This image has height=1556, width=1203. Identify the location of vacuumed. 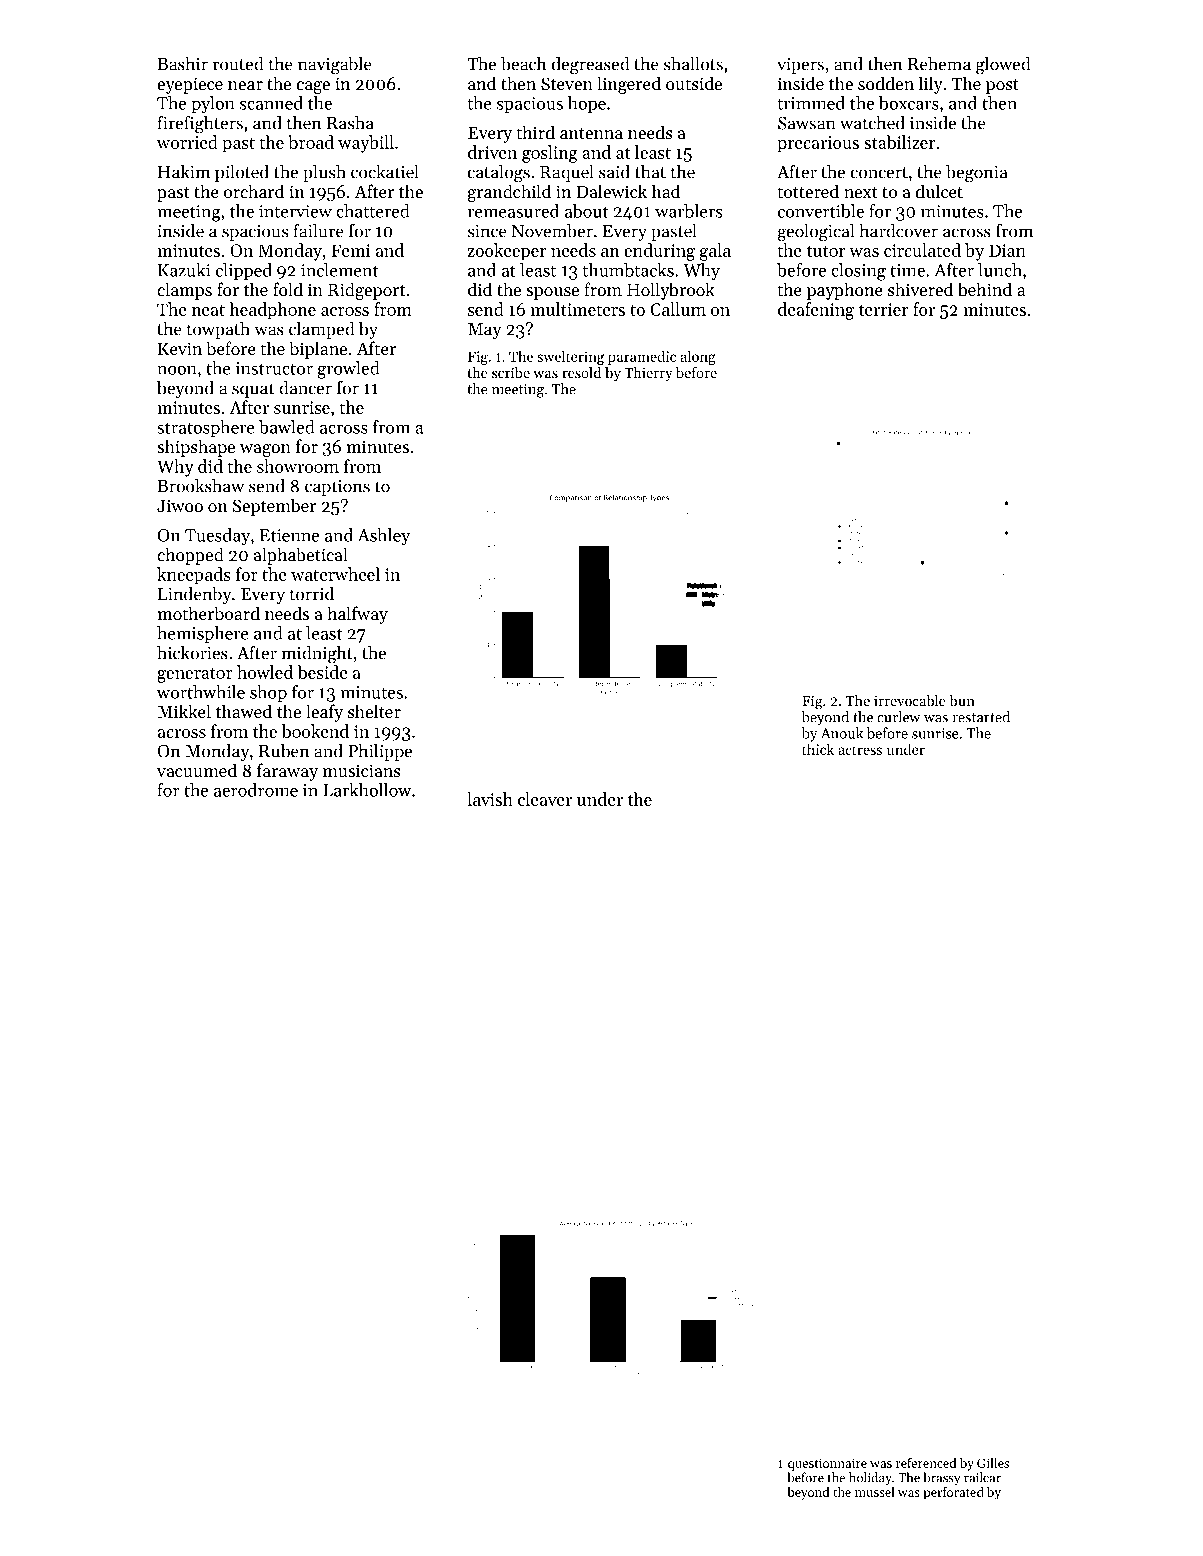
(197, 770).
